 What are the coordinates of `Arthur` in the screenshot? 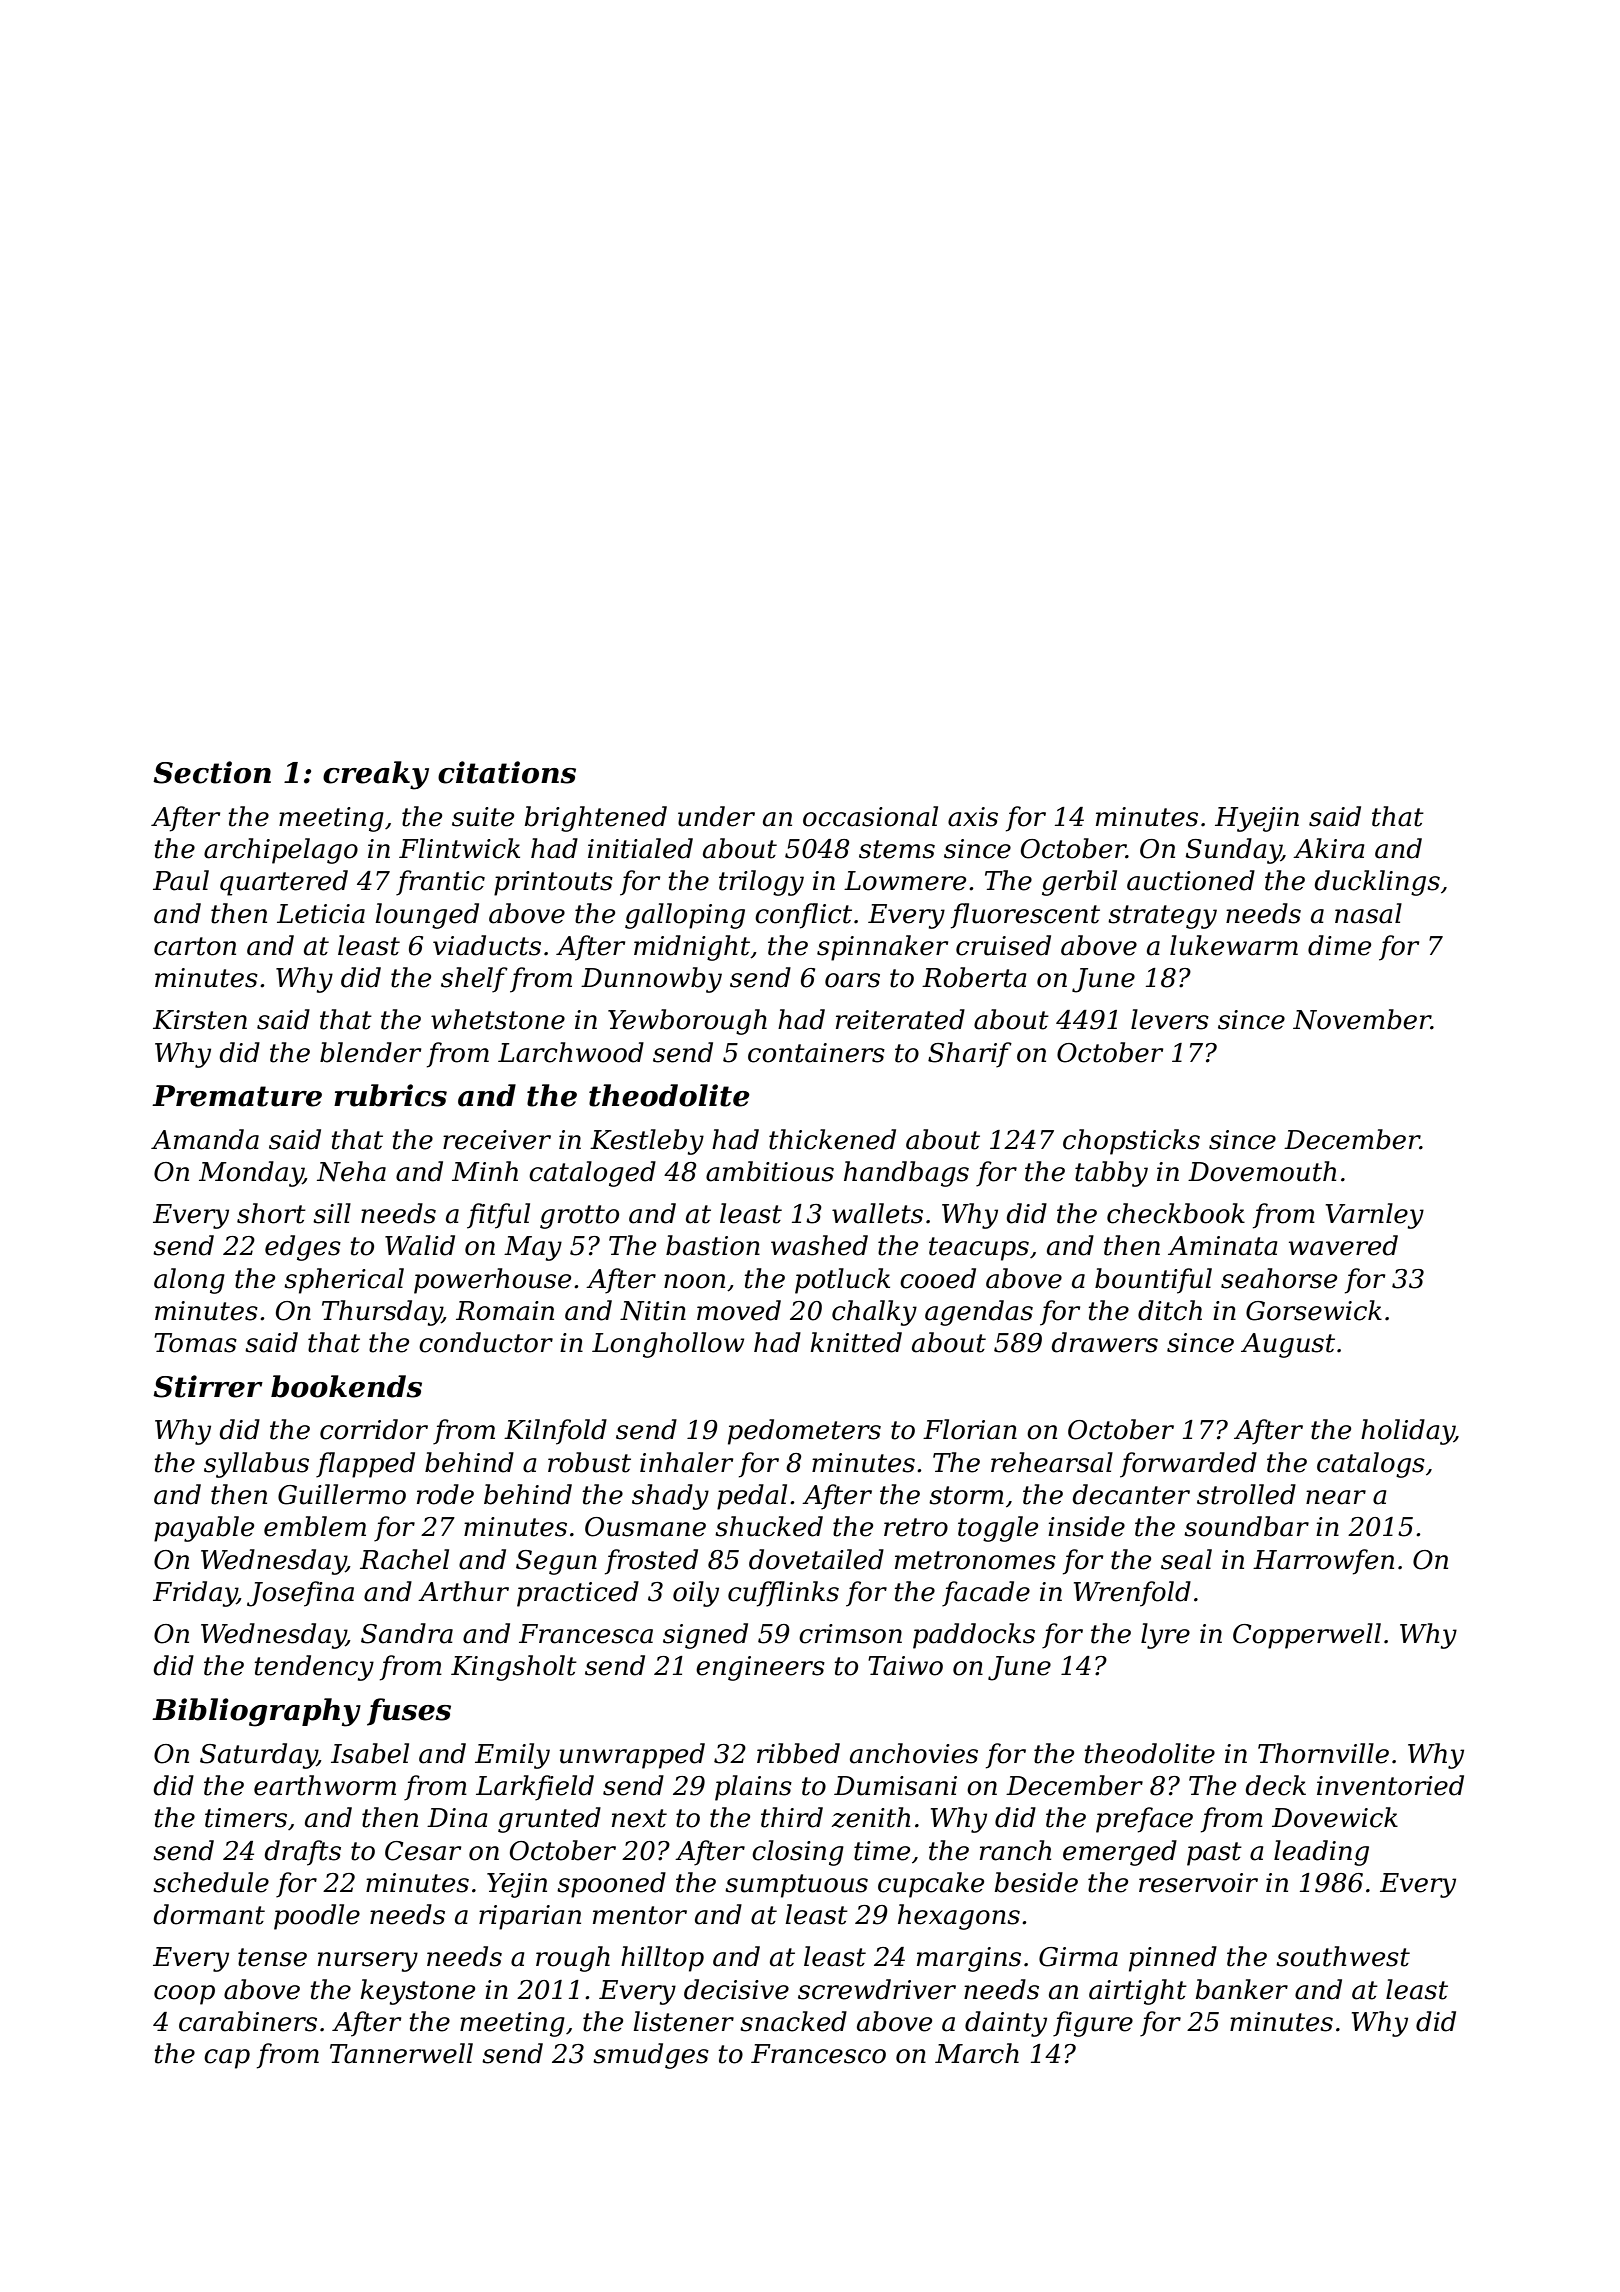 It's located at (463, 1591).
